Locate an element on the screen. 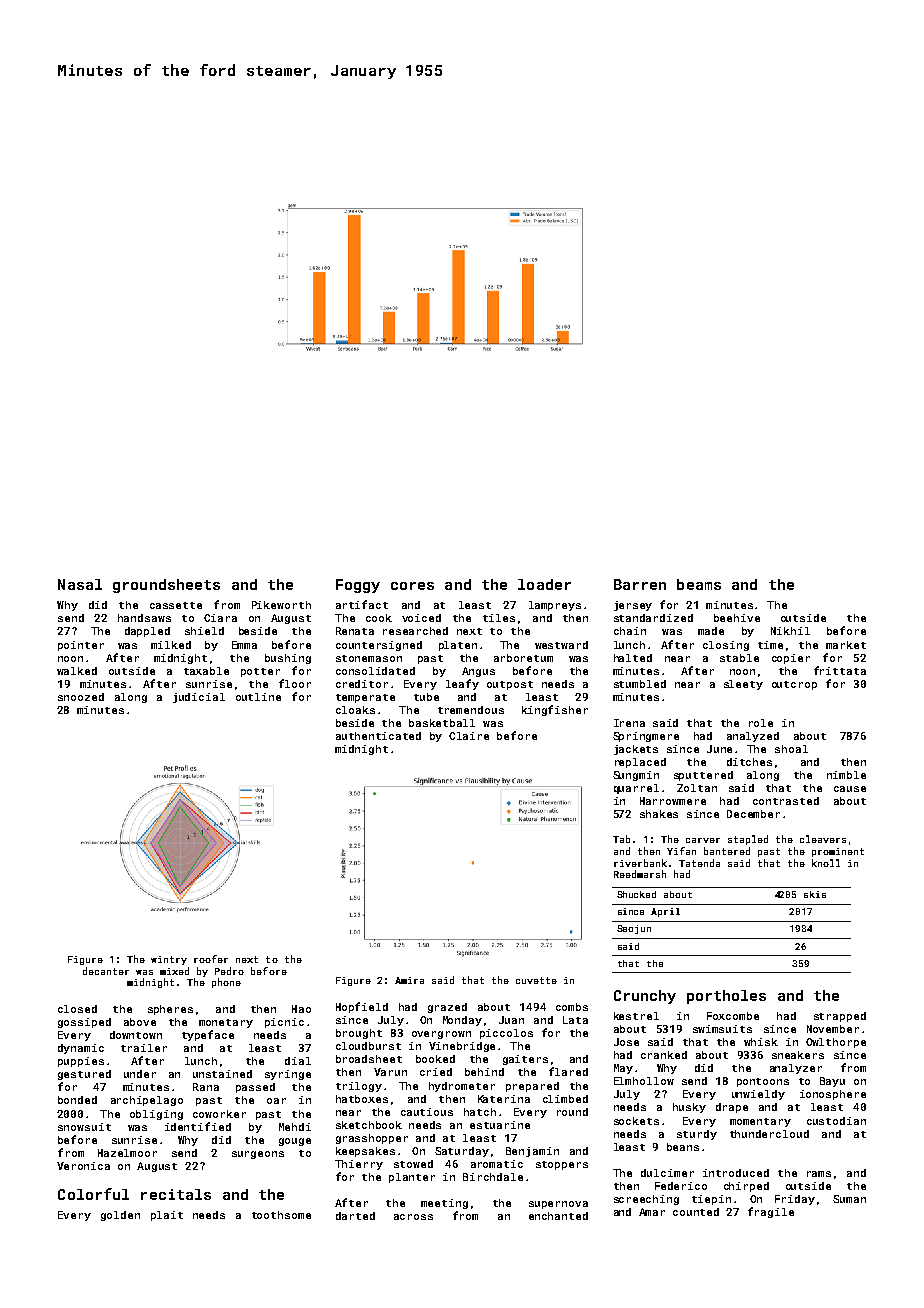 This screenshot has width=924, height=1308. fragile is located at coordinates (771, 1212).
